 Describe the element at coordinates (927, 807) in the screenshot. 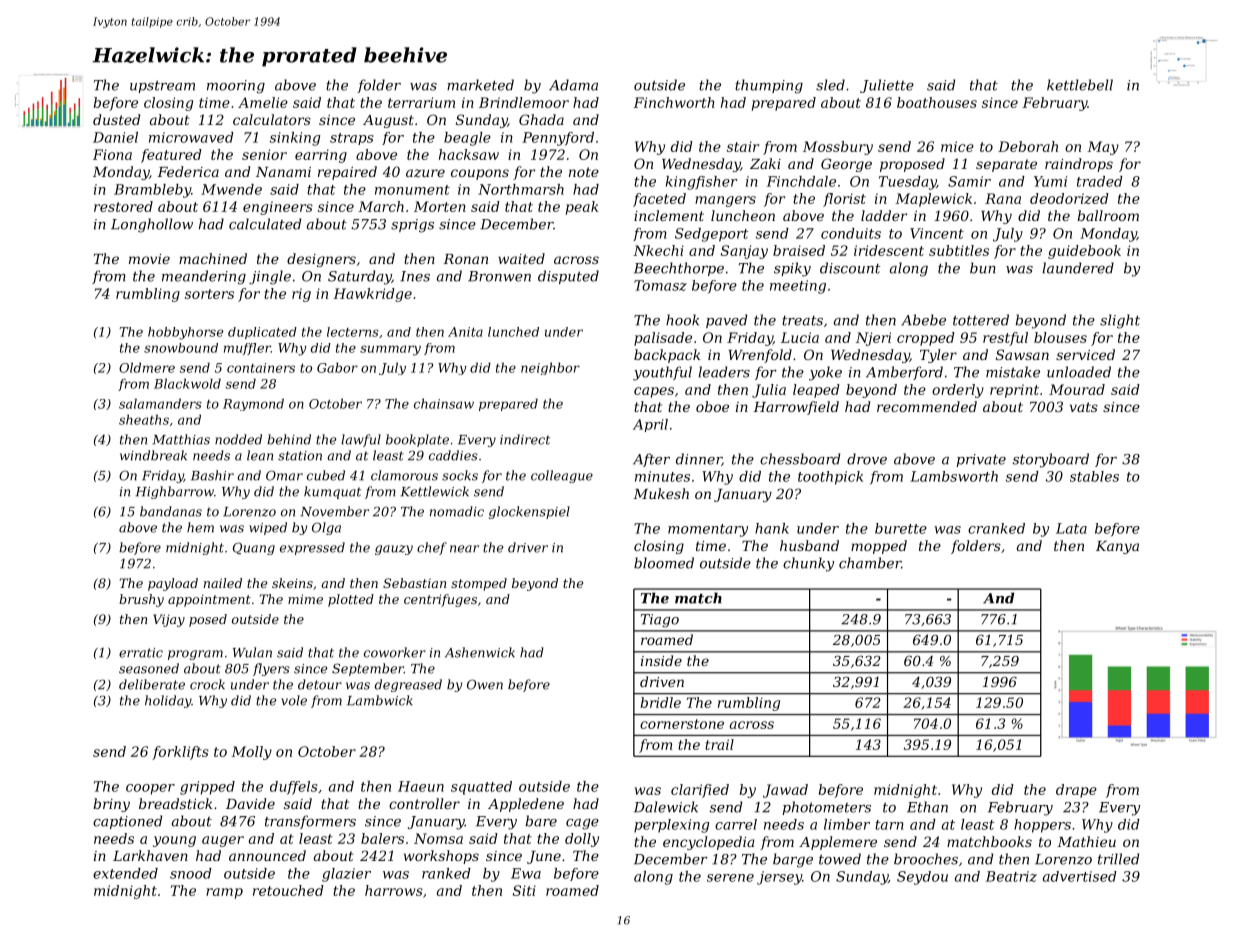

I see `Ethan` at that location.
